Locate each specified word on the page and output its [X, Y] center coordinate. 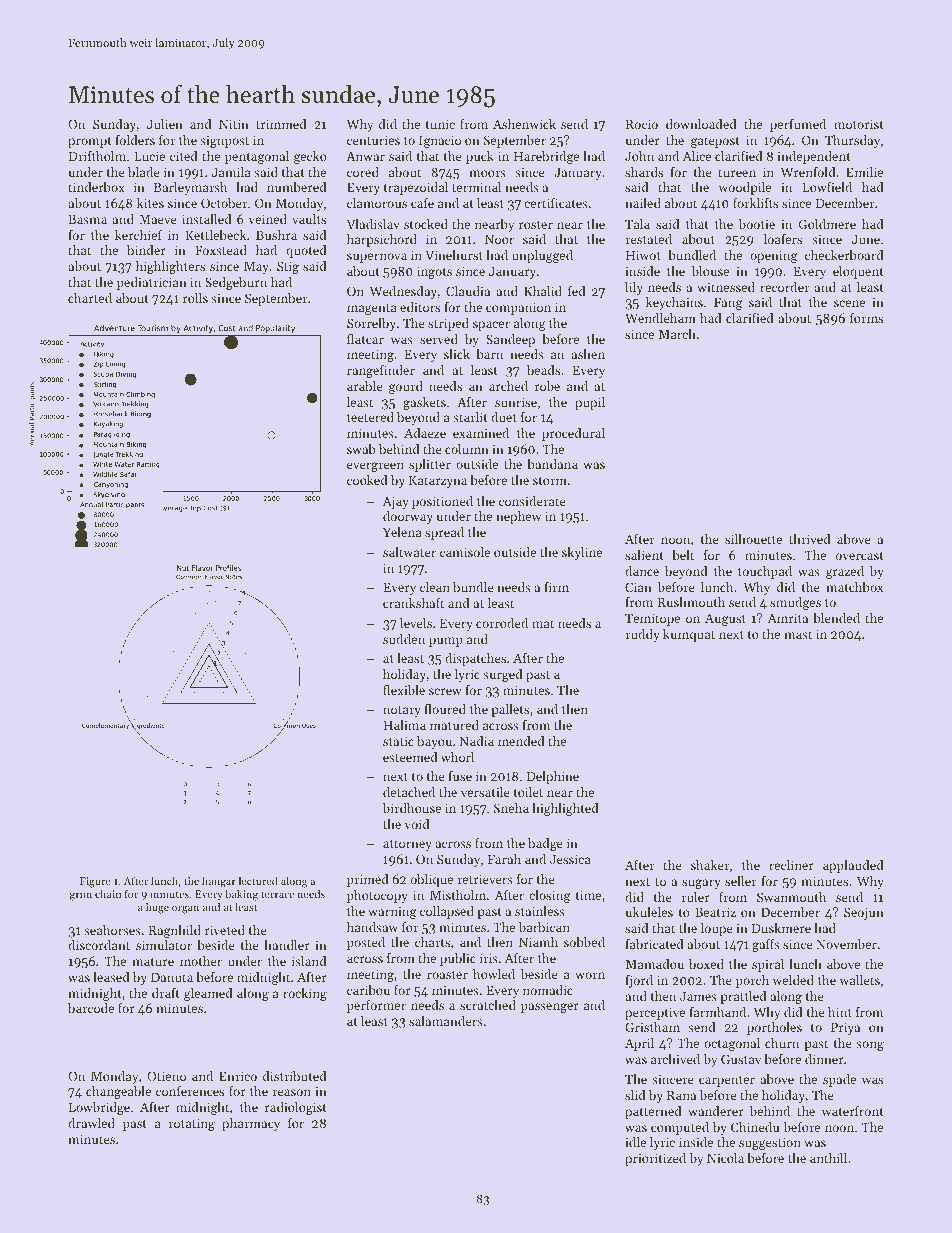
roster [536, 225]
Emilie [864, 172]
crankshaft [413, 603]
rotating [192, 1124]
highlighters [170, 267]
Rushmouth [691, 602]
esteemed [410, 757]
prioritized [655, 1159]
